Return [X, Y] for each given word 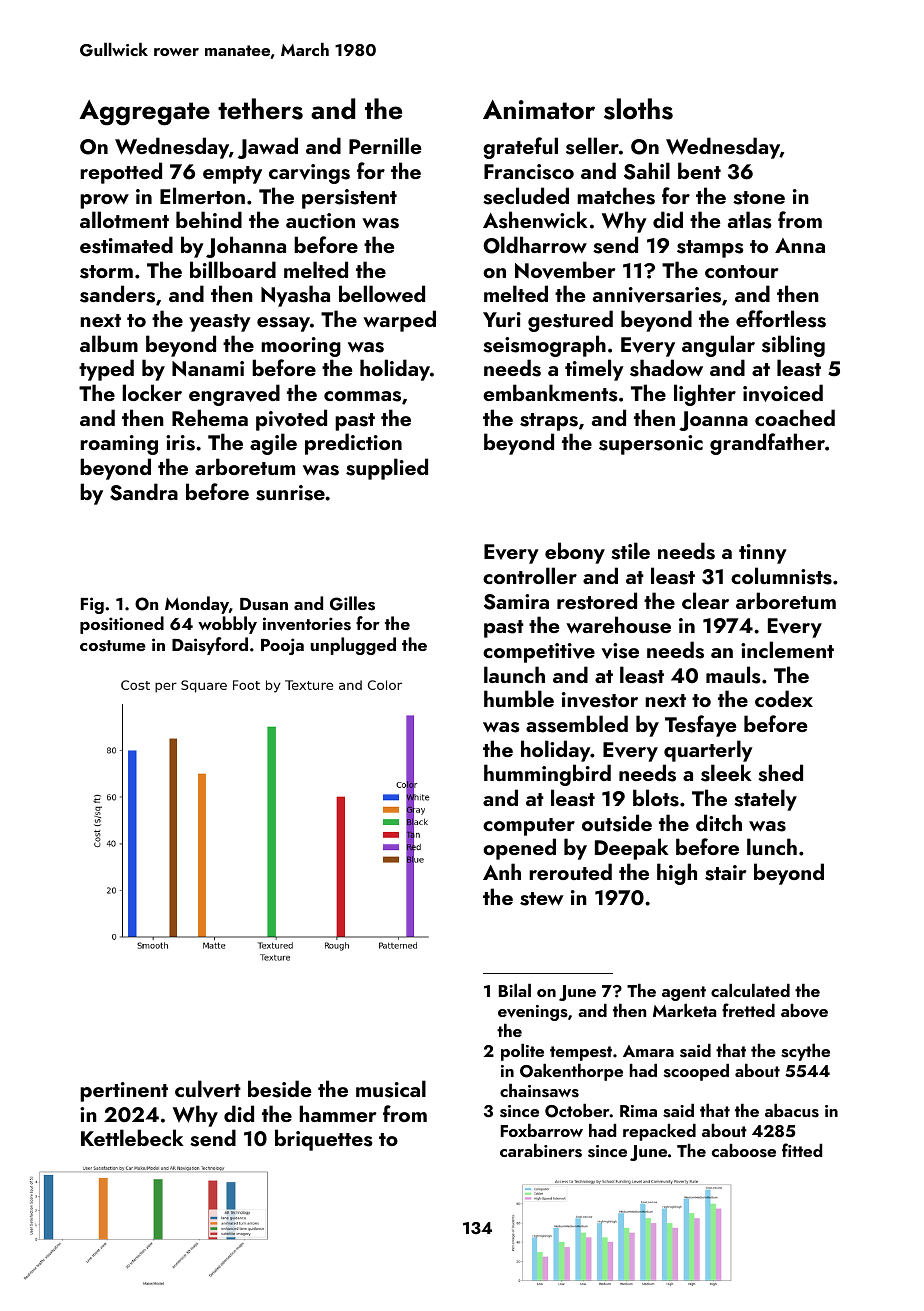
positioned [122, 625]
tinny [763, 554]
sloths [638, 109]
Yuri [502, 319]
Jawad [268, 148]
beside [279, 1089]
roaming [119, 445]
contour [741, 271]
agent [684, 993]
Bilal [515, 990]
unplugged [353, 646]
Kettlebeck [132, 1137]
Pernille [385, 145]
